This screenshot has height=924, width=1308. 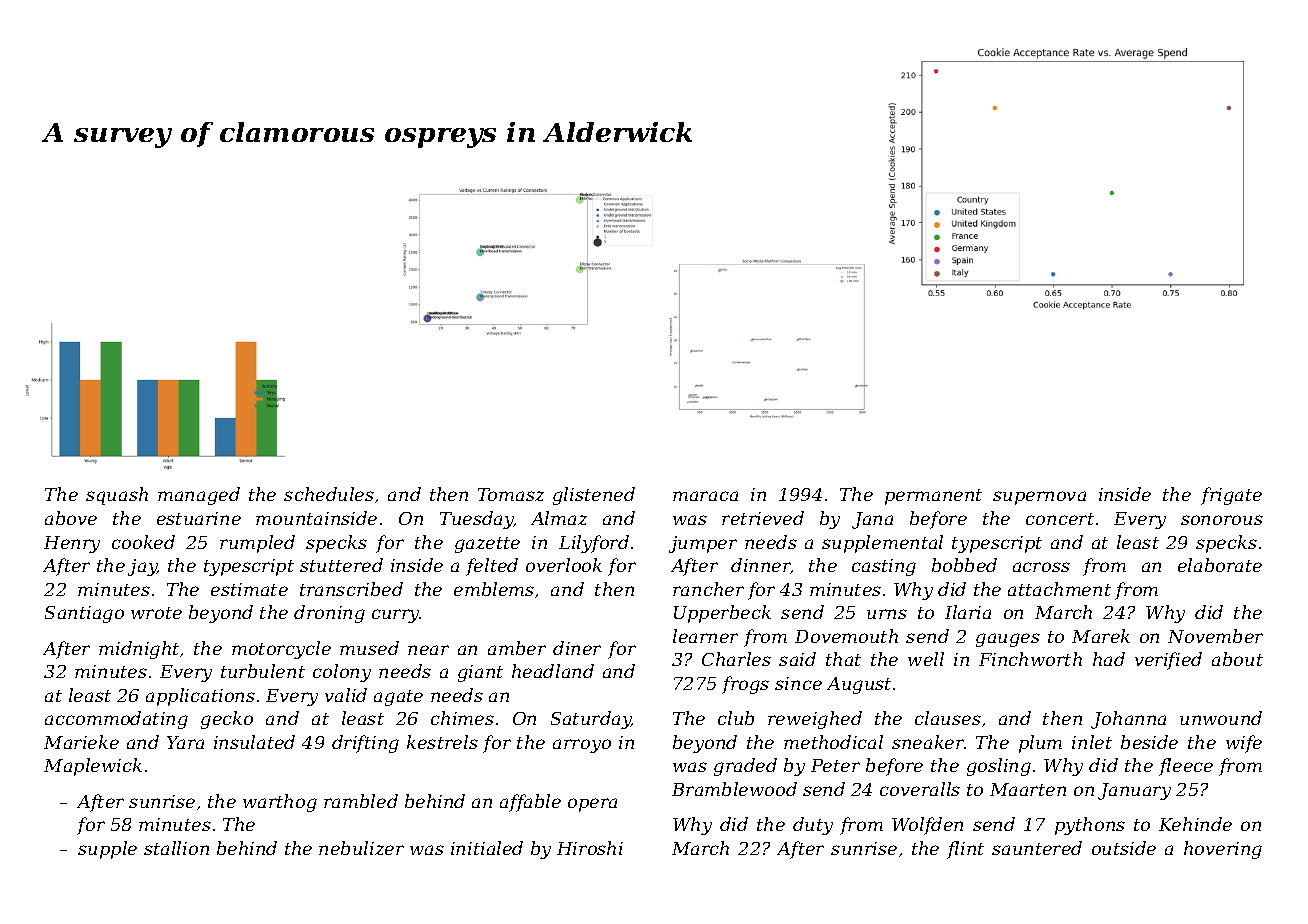 I want to click on stallion, so click(x=176, y=848).
